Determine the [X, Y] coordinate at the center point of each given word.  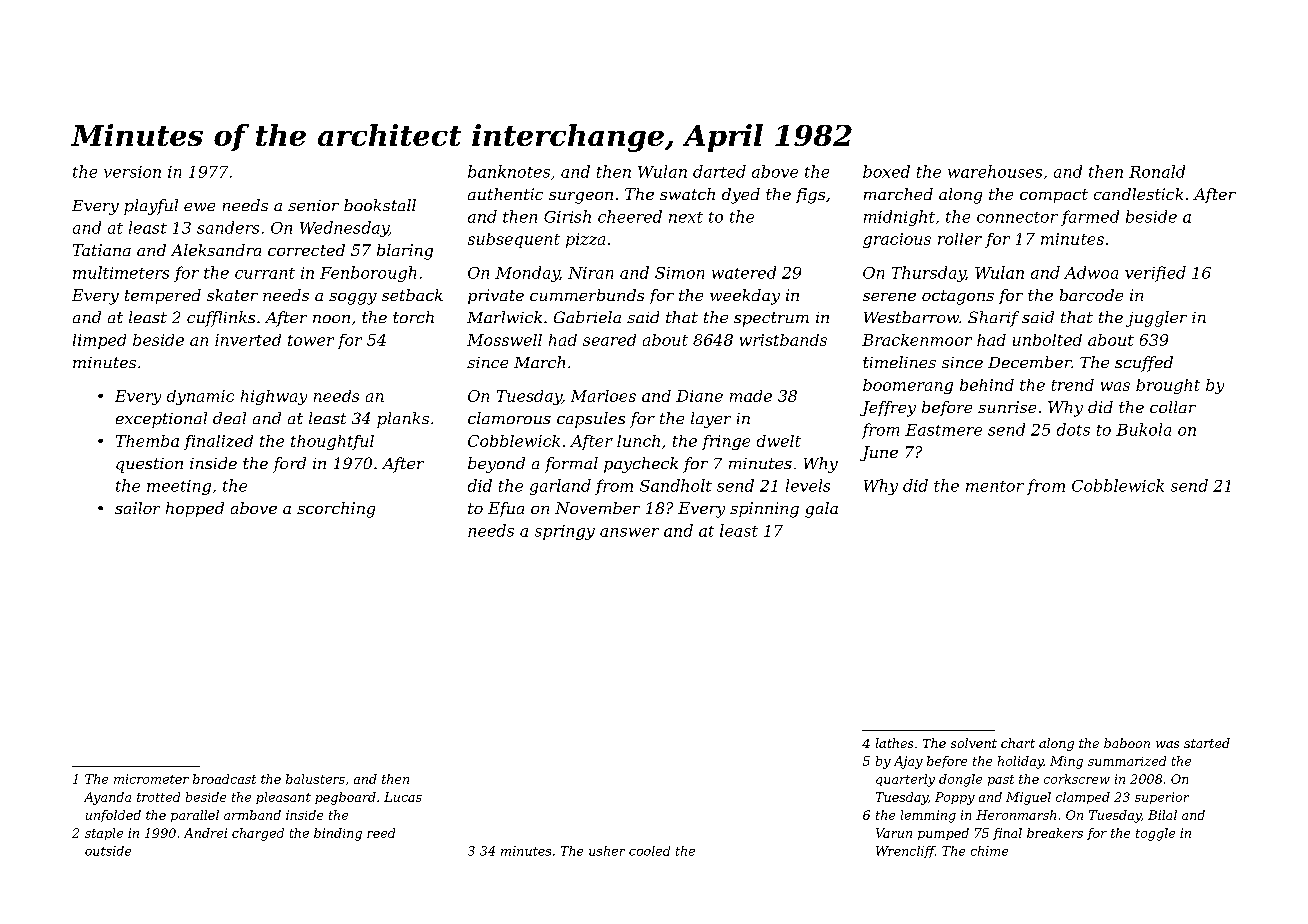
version [132, 172]
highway [274, 397]
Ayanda [107, 798]
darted [719, 171]
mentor [995, 486]
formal [571, 465]
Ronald [1157, 171]
